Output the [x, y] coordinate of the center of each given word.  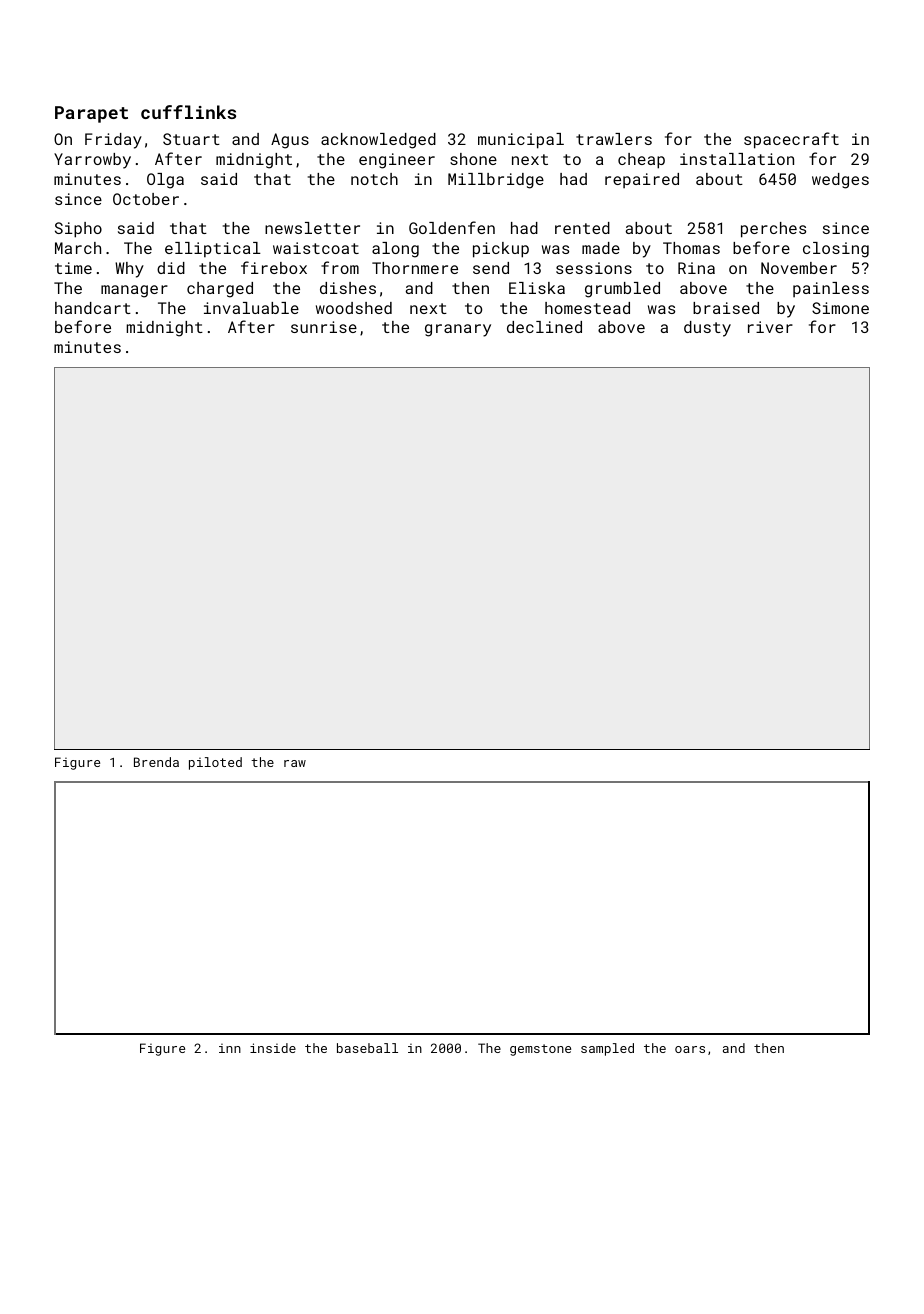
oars [690, 1049]
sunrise [324, 327]
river [770, 327]
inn [230, 1048]
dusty [707, 329]
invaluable [251, 308]
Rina [696, 268]
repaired [642, 180]
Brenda [156, 762]
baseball [367, 1048]
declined [544, 327]
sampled [607, 1049]
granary [458, 330]
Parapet [91, 114]
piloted [215, 763]
